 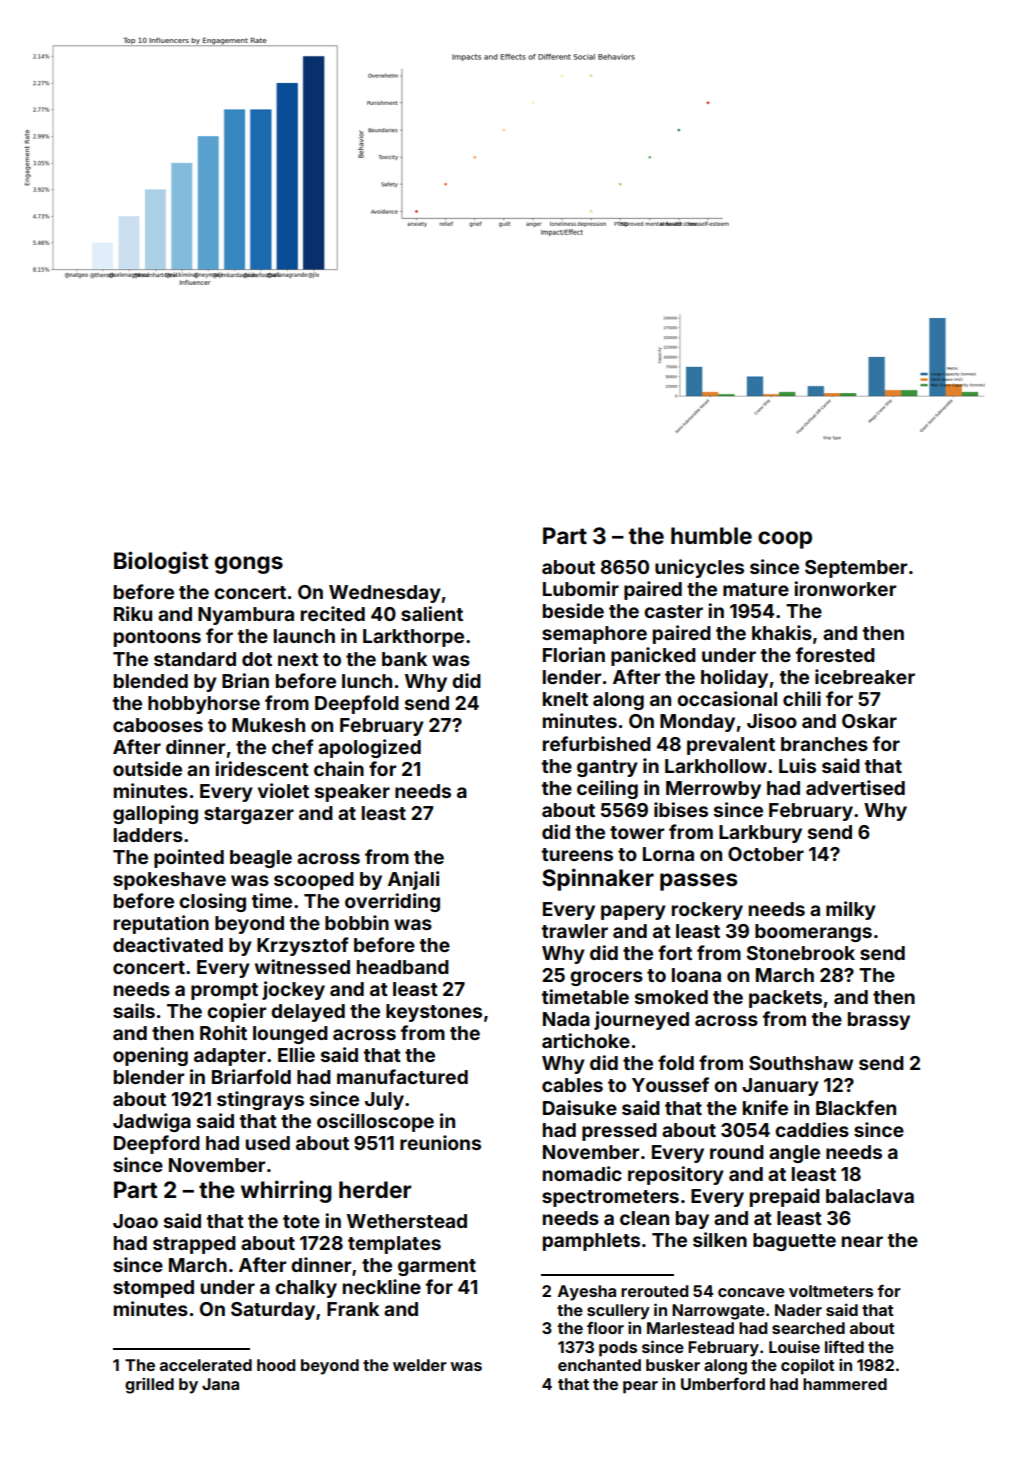 What do you see at coordinates (296, 1054) in the image?
I see `Ellie` at bounding box center [296, 1054].
